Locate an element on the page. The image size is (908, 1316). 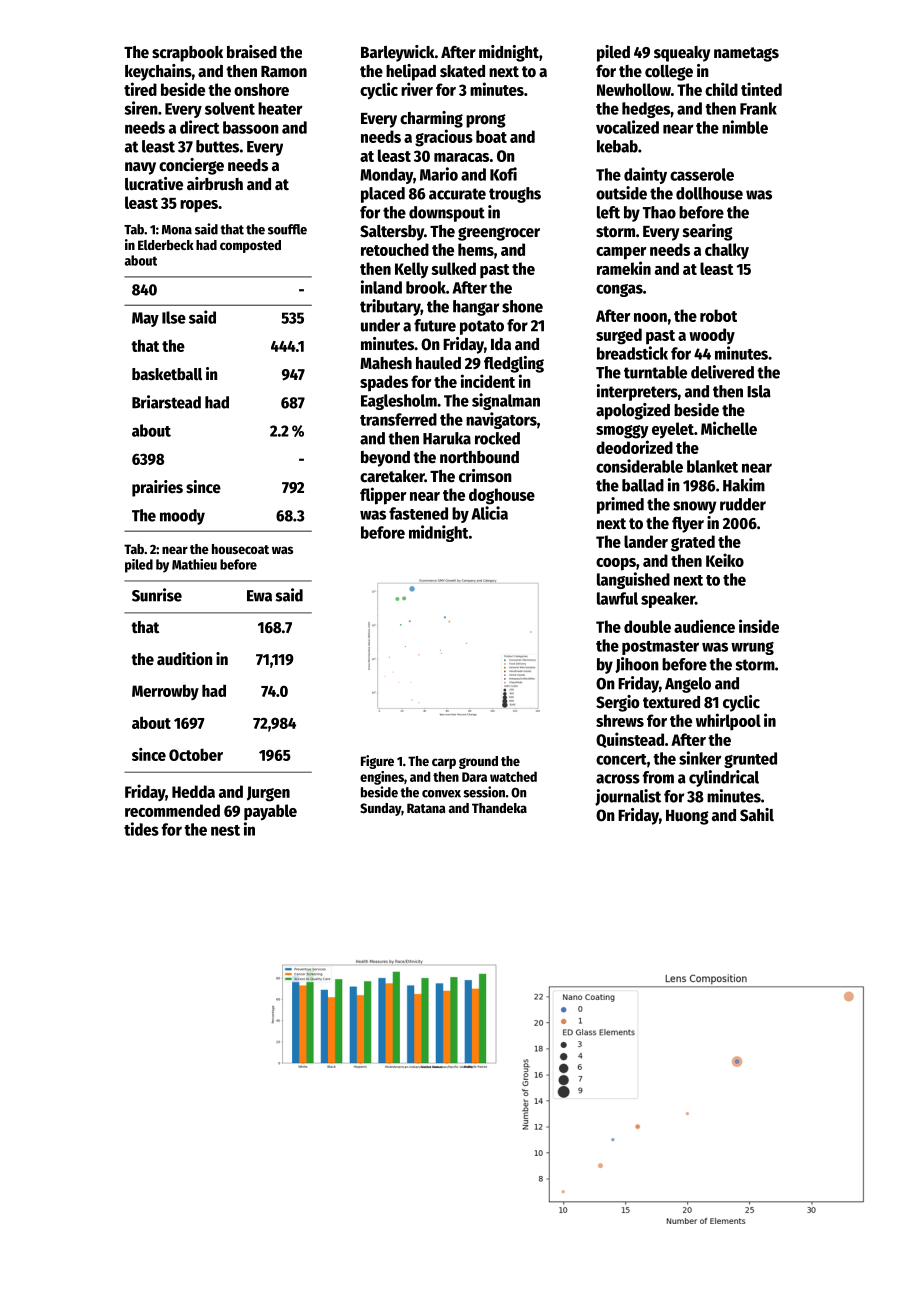
braised is located at coordinates (252, 52).
